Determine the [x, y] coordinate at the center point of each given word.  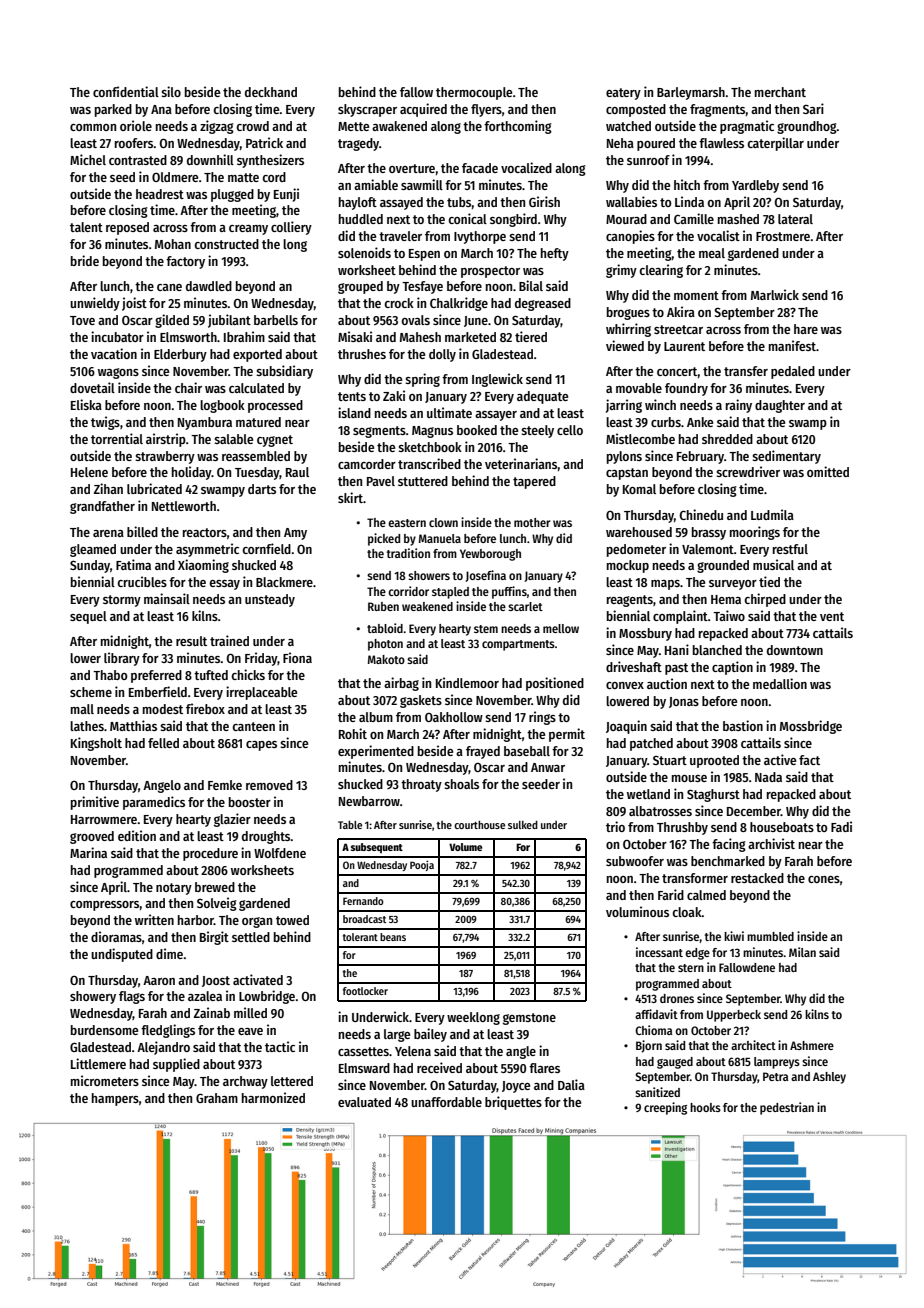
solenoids [364, 252]
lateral [795, 219]
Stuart [670, 760]
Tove [82, 320]
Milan [802, 952]
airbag [401, 684]
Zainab [212, 1012]
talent [86, 227]
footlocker [365, 991]
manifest [792, 345]
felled [163, 743]
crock [399, 303]
